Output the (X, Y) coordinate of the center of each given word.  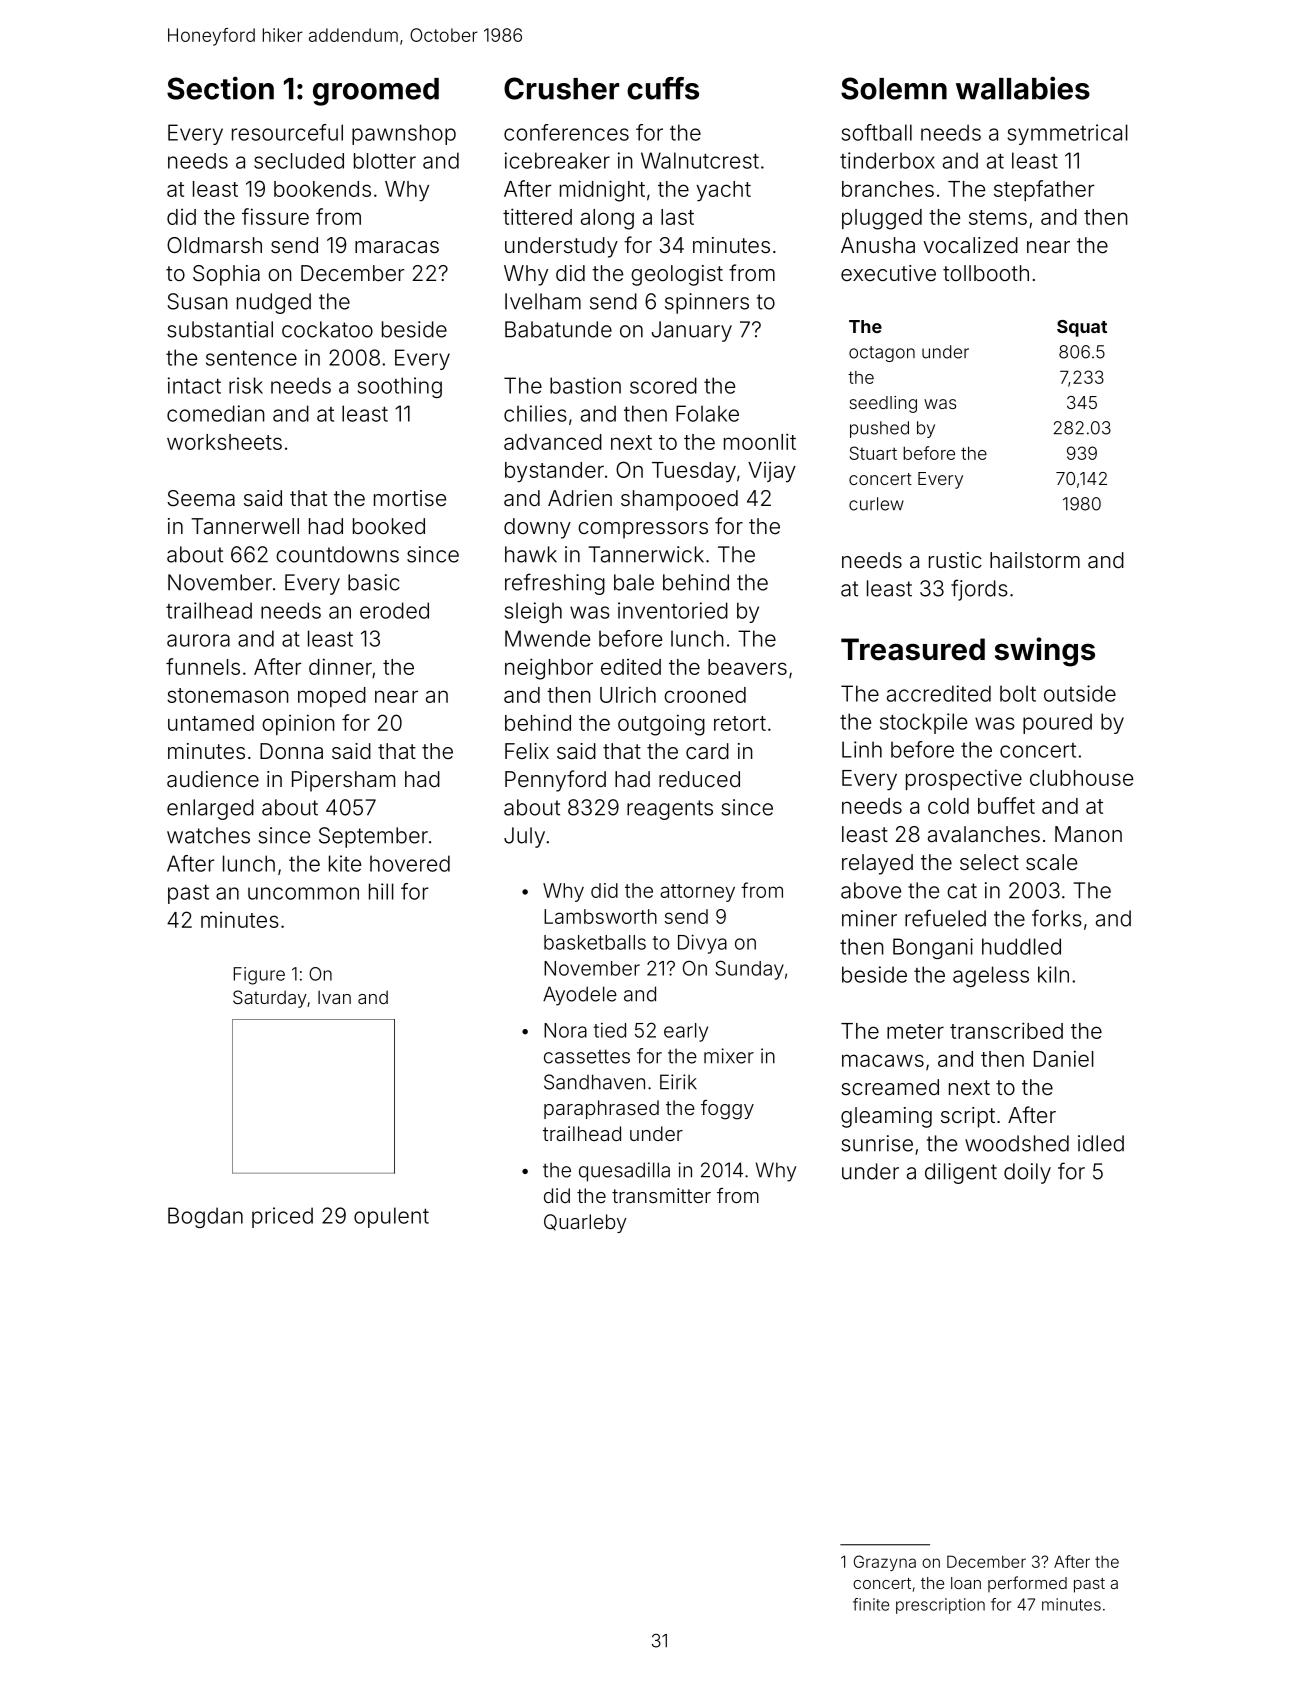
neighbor (549, 669)
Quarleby (585, 1223)
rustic (955, 560)
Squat (1082, 328)
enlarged (210, 809)
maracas (397, 247)
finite (871, 1604)
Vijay (772, 472)
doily (1027, 1173)
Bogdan (205, 1217)
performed (1027, 1584)
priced (282, 1217)
